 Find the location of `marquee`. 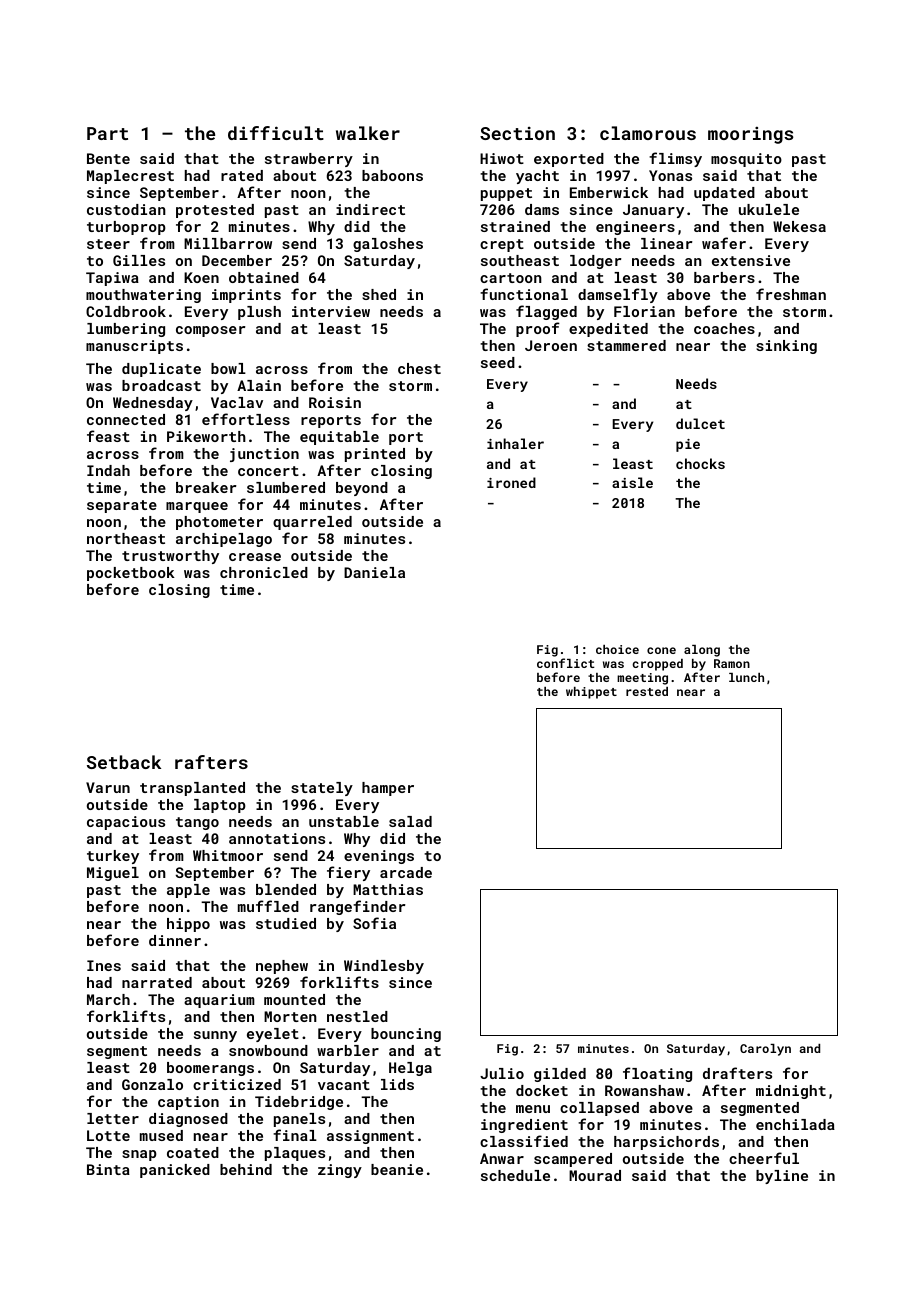

marquee is located at coordinates (197, 507).
